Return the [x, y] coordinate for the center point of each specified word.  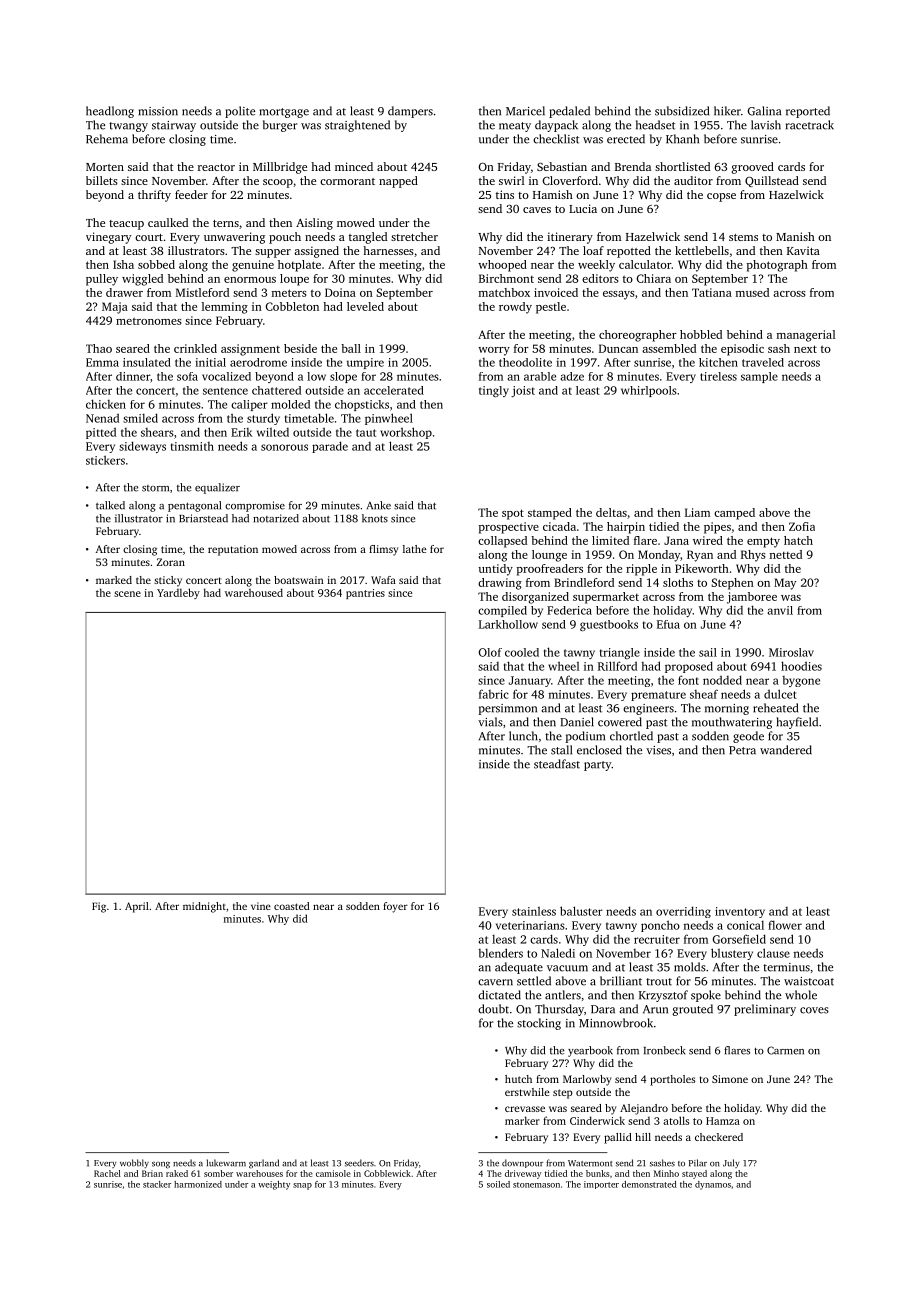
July [731, 1163]
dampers [410, 112]
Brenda [633, 166]
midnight [204, 907]
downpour [522, 1163]
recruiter [657, 939]
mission [158, 111]
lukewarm [226, 1163]
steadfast [557, 764]
